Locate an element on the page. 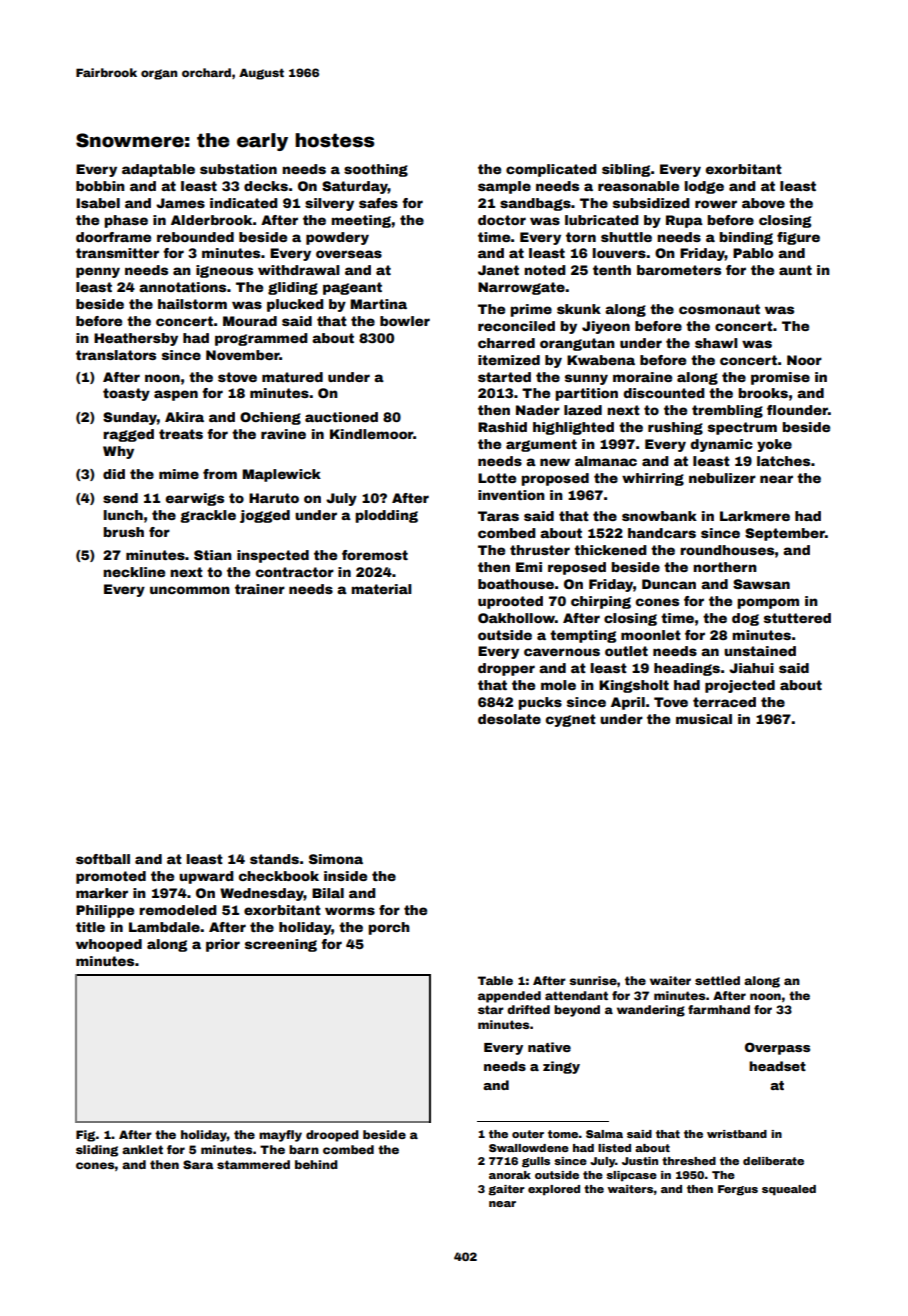  appended is located at coordinates (509, 997).
